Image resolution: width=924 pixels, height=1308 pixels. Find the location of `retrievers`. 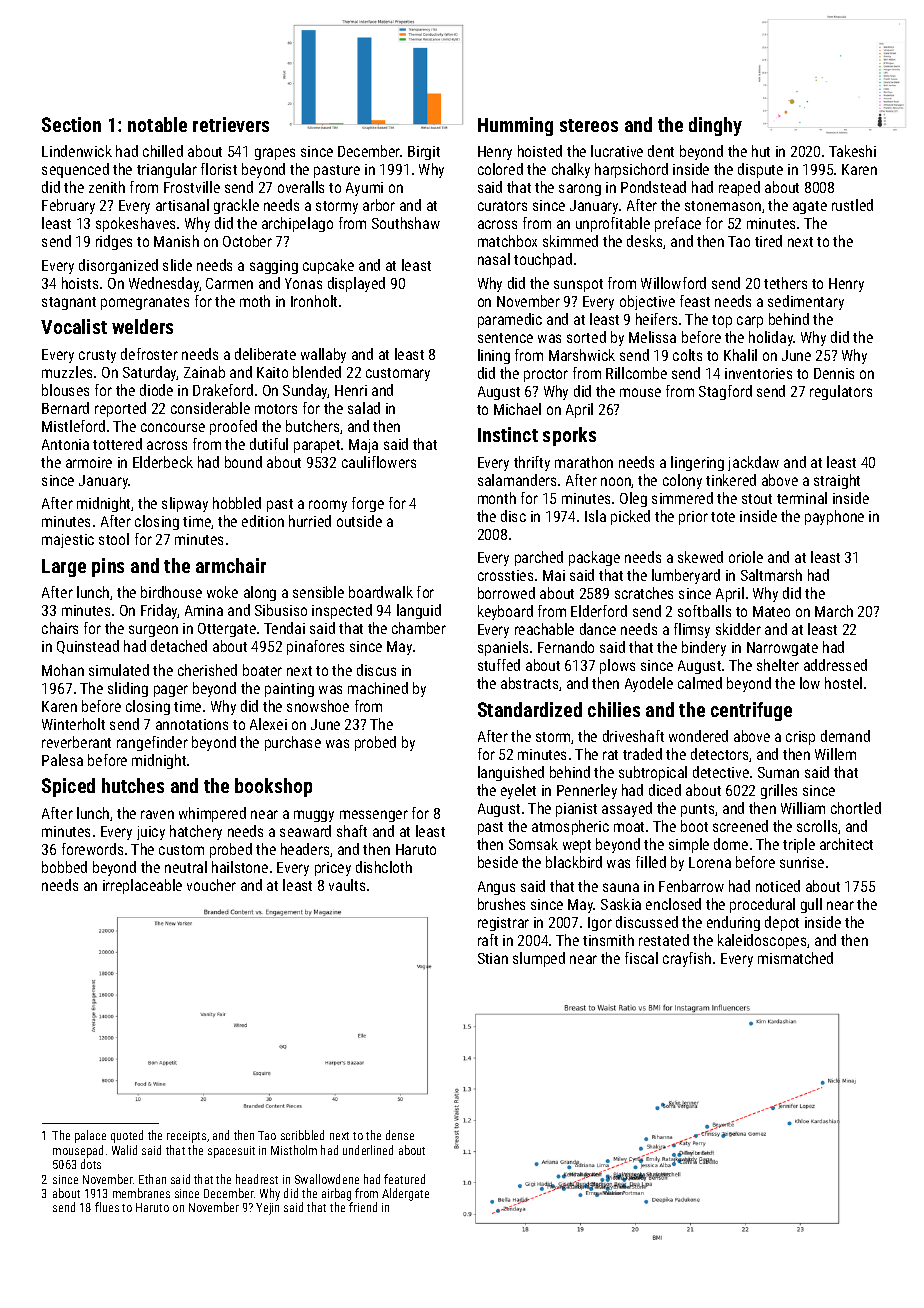

retrievers is located at coordinates (231, 124).
